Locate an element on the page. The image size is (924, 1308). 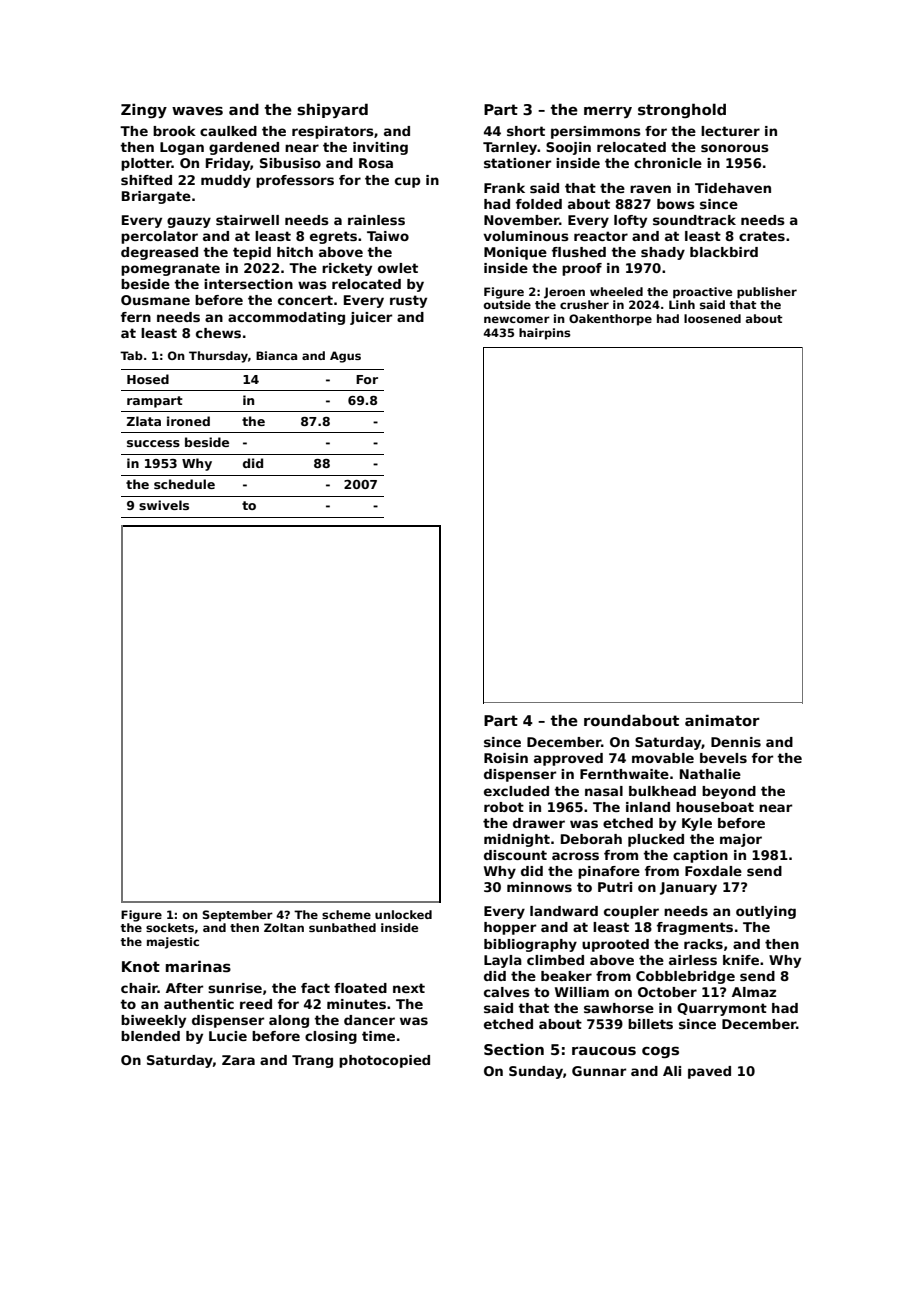
floated is located at coordinates (360, 988).
